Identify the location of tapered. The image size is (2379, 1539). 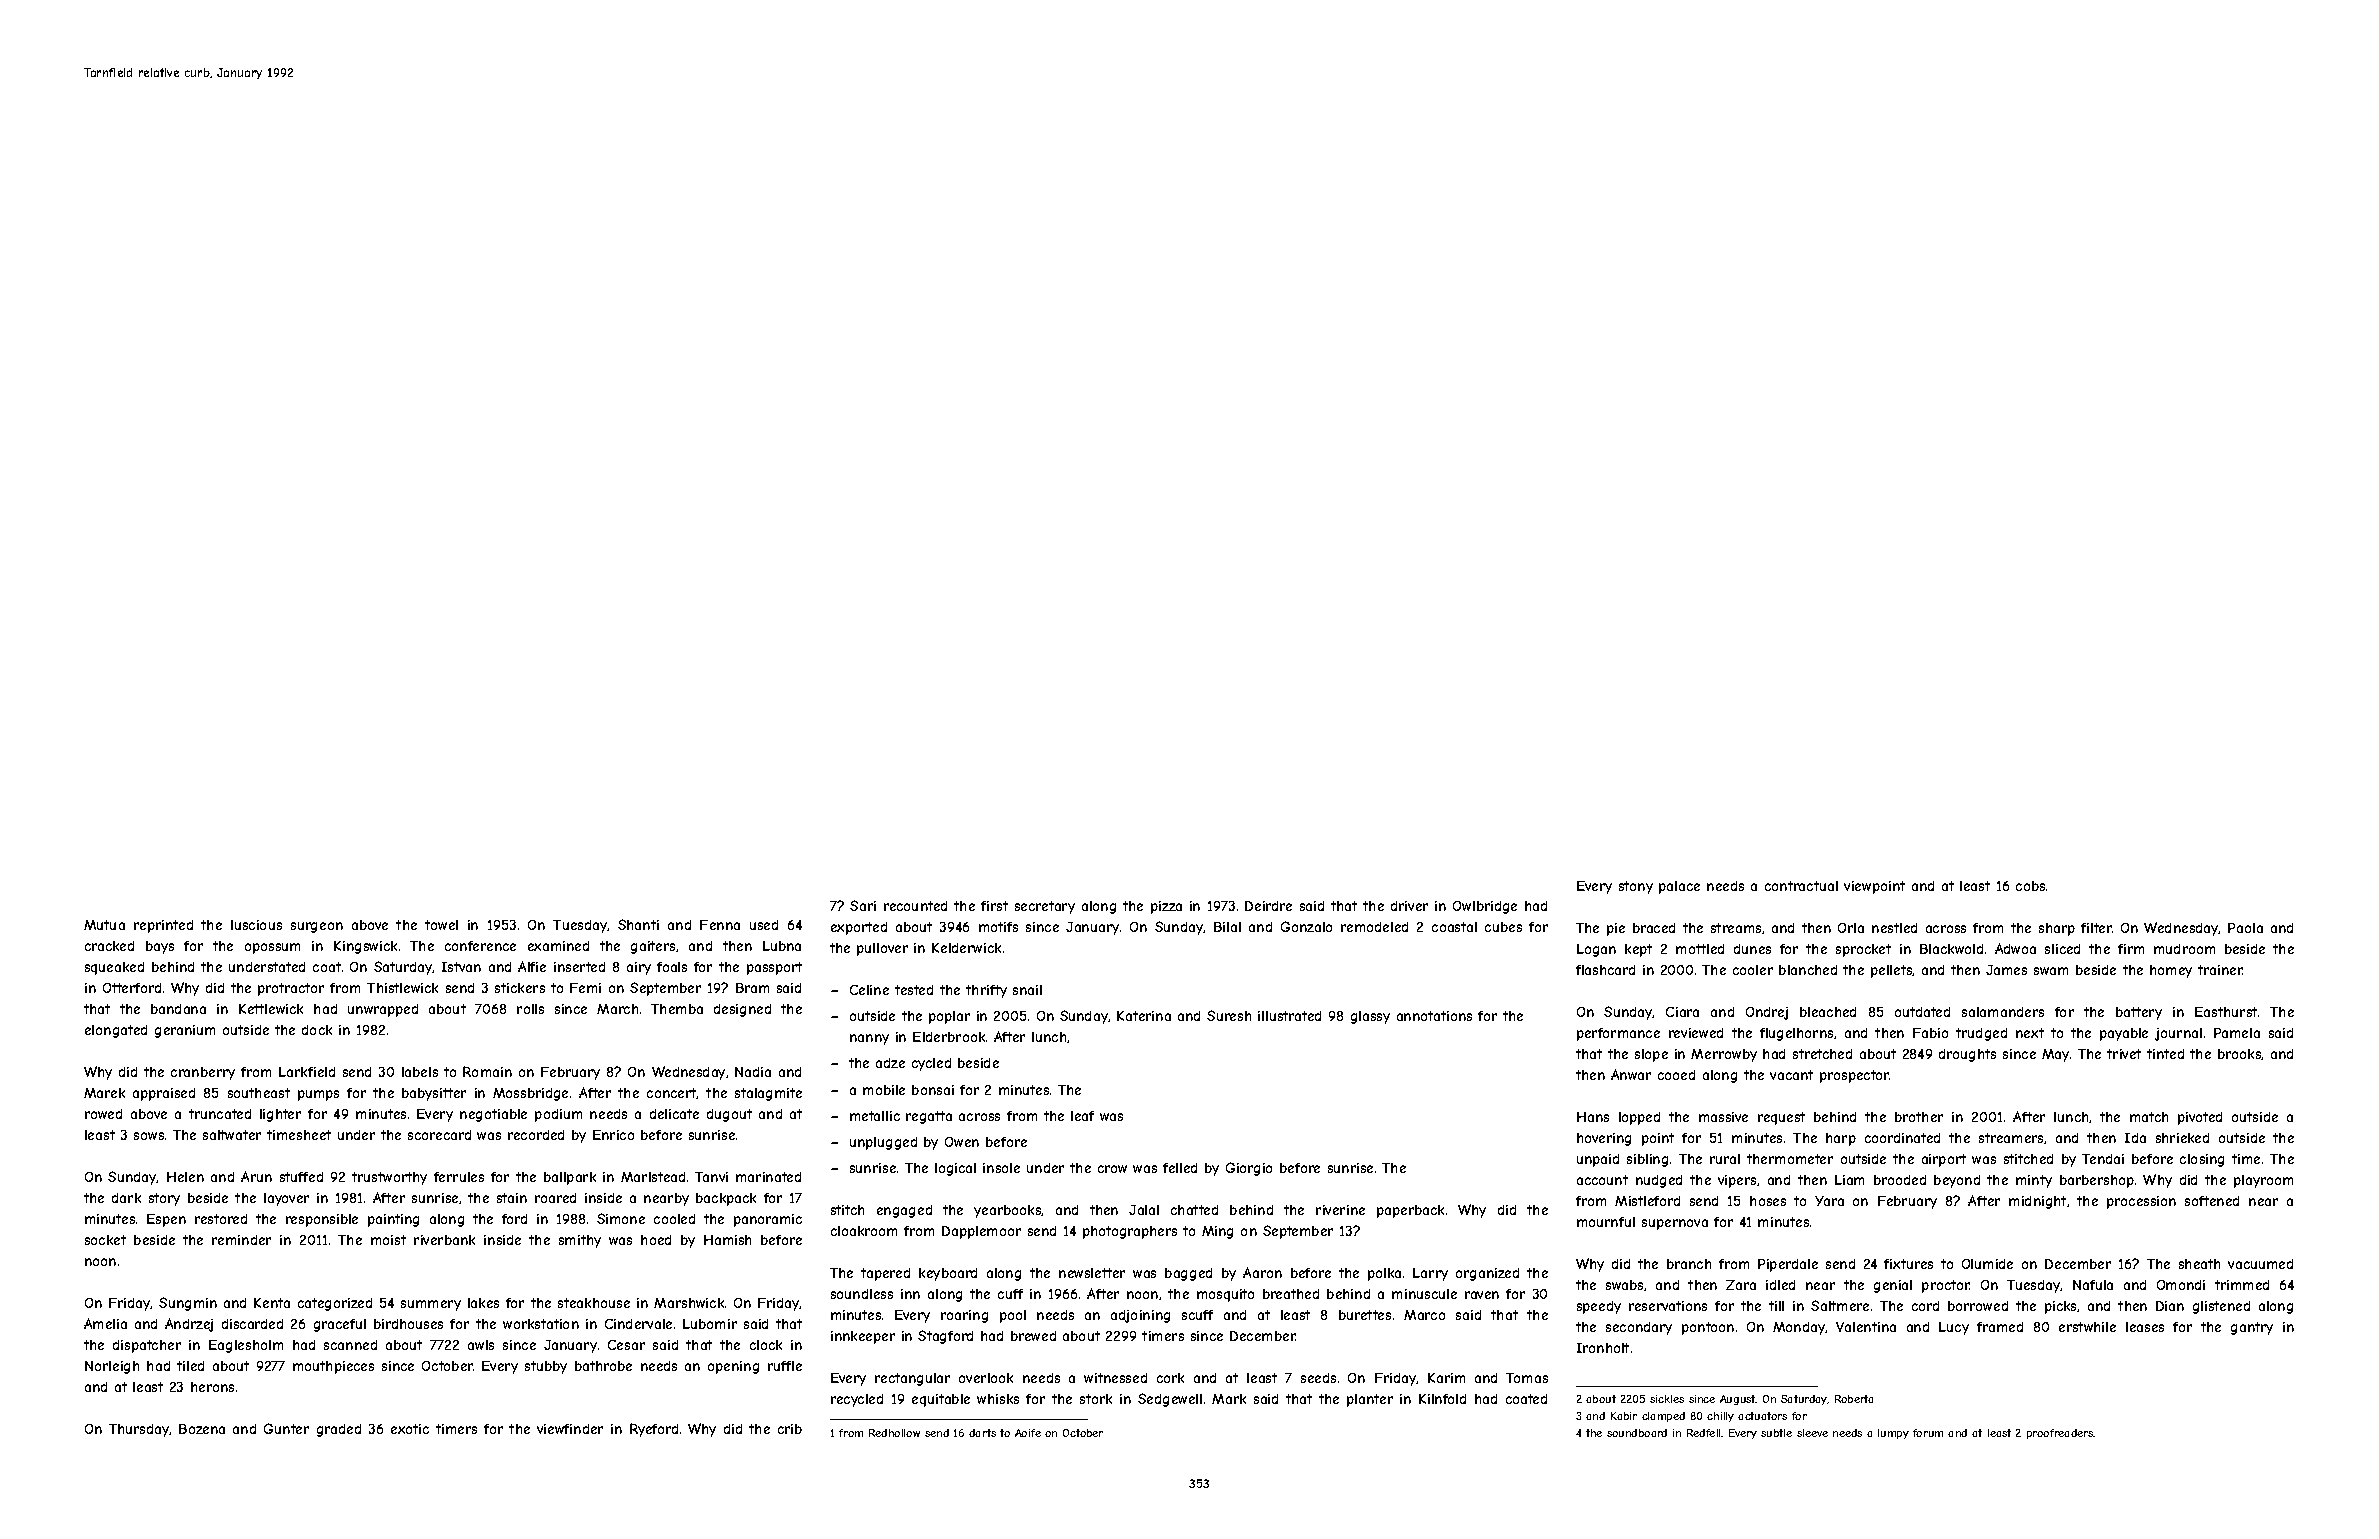
(885, 1274).
